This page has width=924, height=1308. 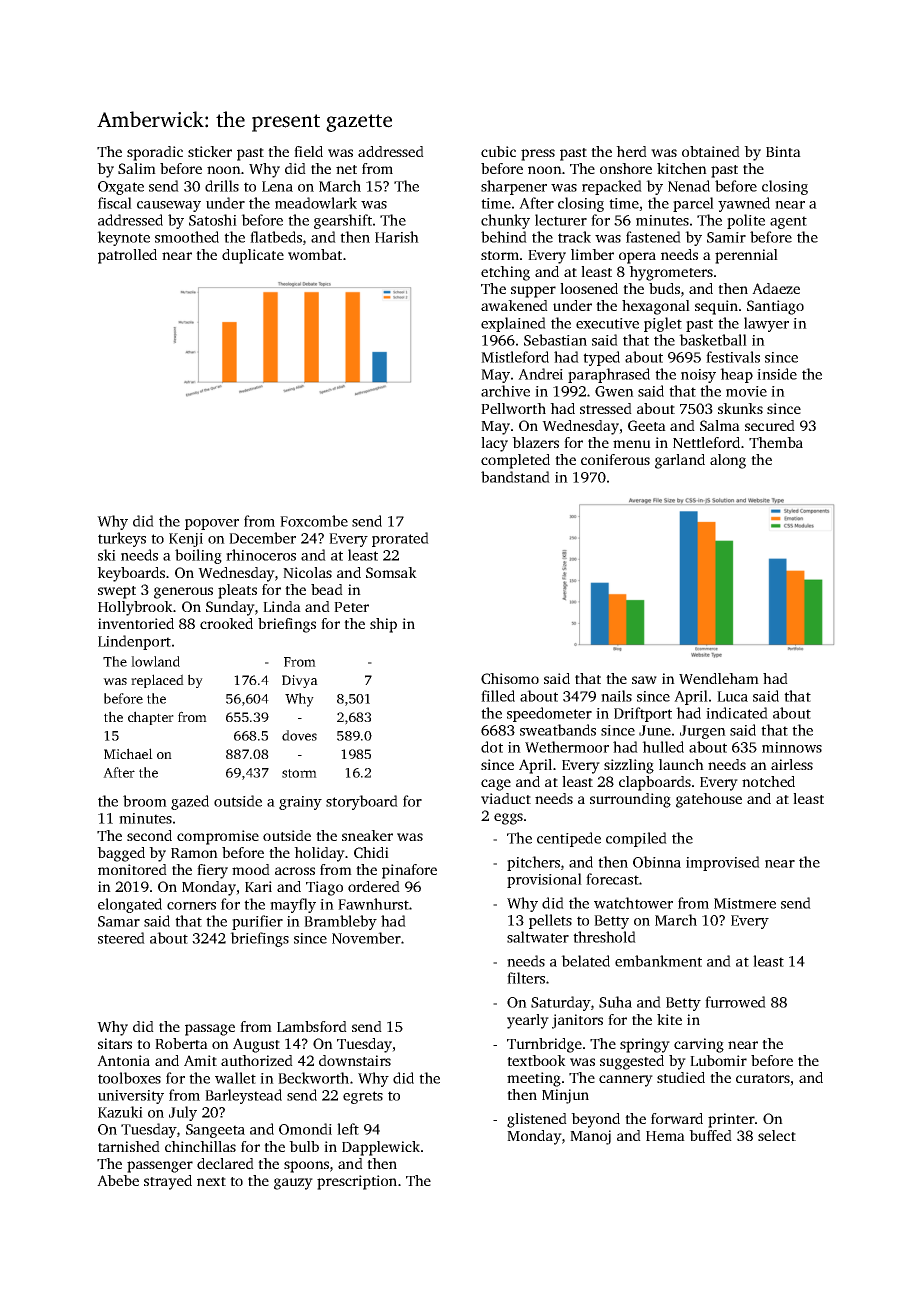 What do you see at coordinates (132, 869) in the page?
I see `monitored` at bounding box center [132, 869].
